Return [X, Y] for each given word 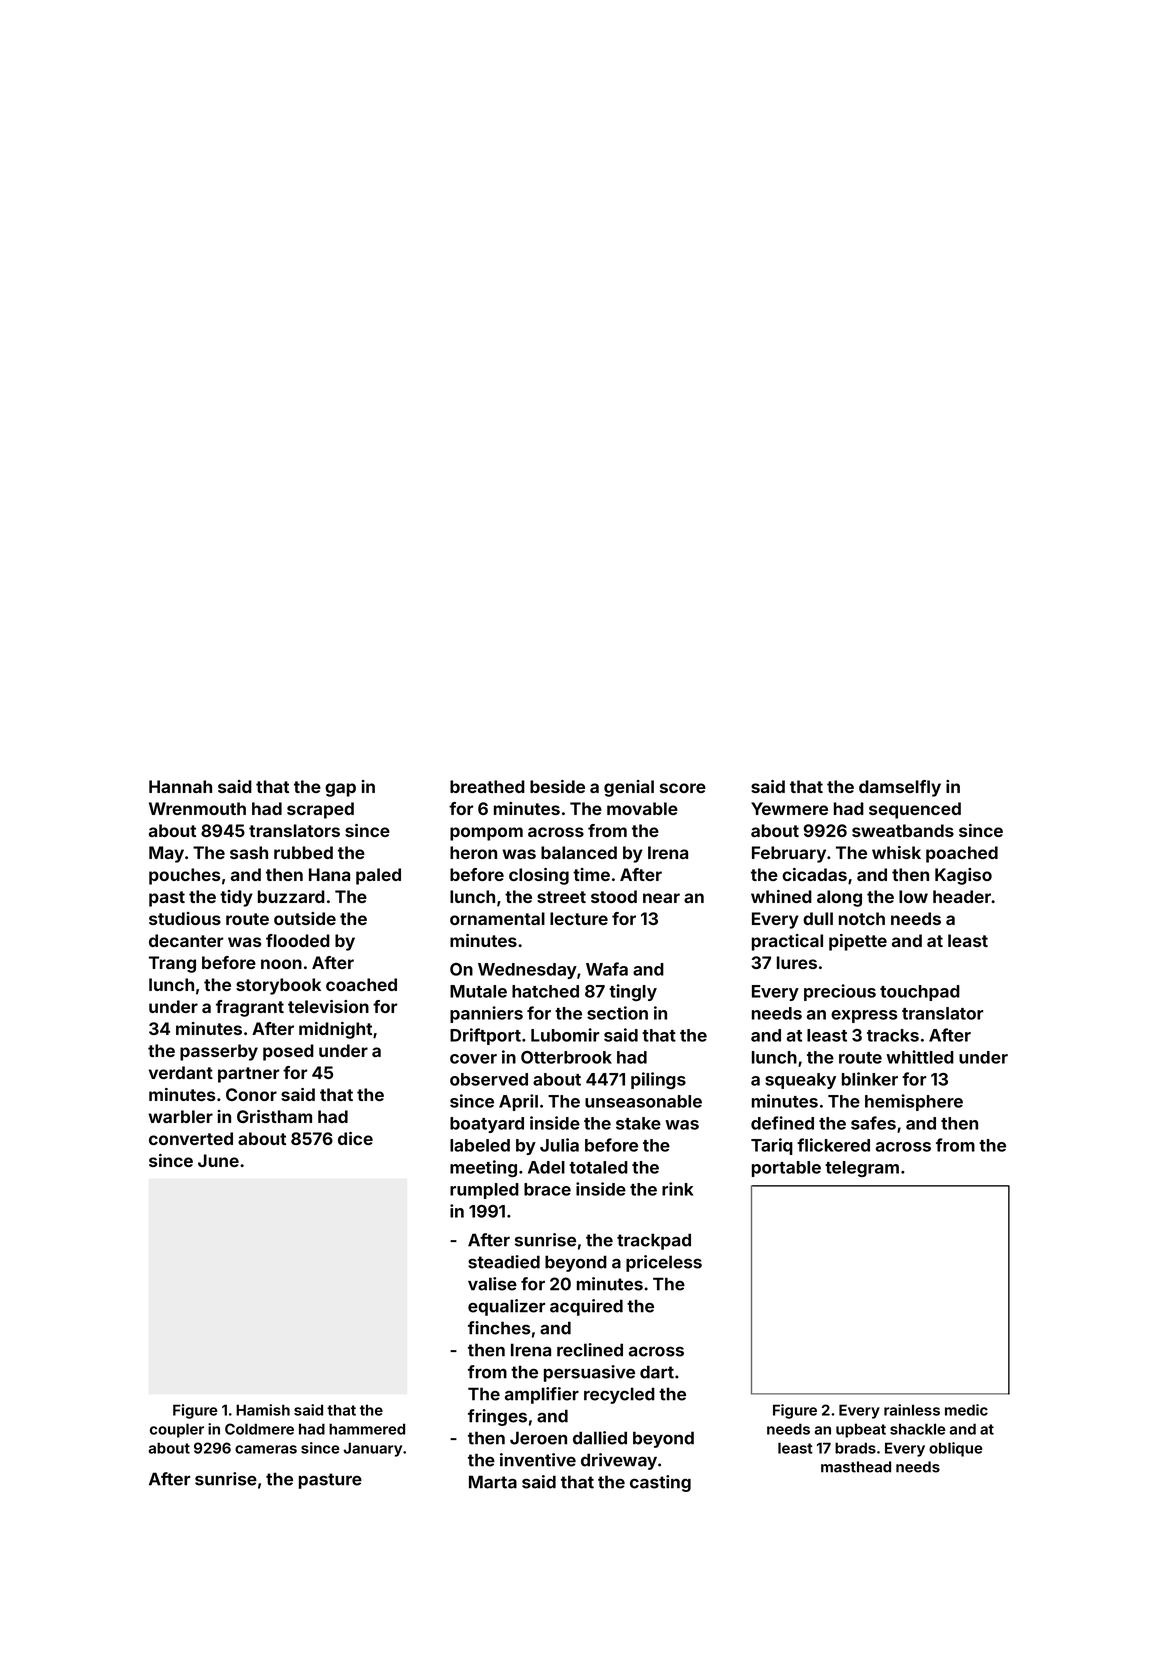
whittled [920, 1057]
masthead [856, 1467]
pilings [658, 1080]
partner [248, 1075]
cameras [266, 1449]
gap [340, 790]
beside [557, 786]
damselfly [900, 788]
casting [660, 1483]
